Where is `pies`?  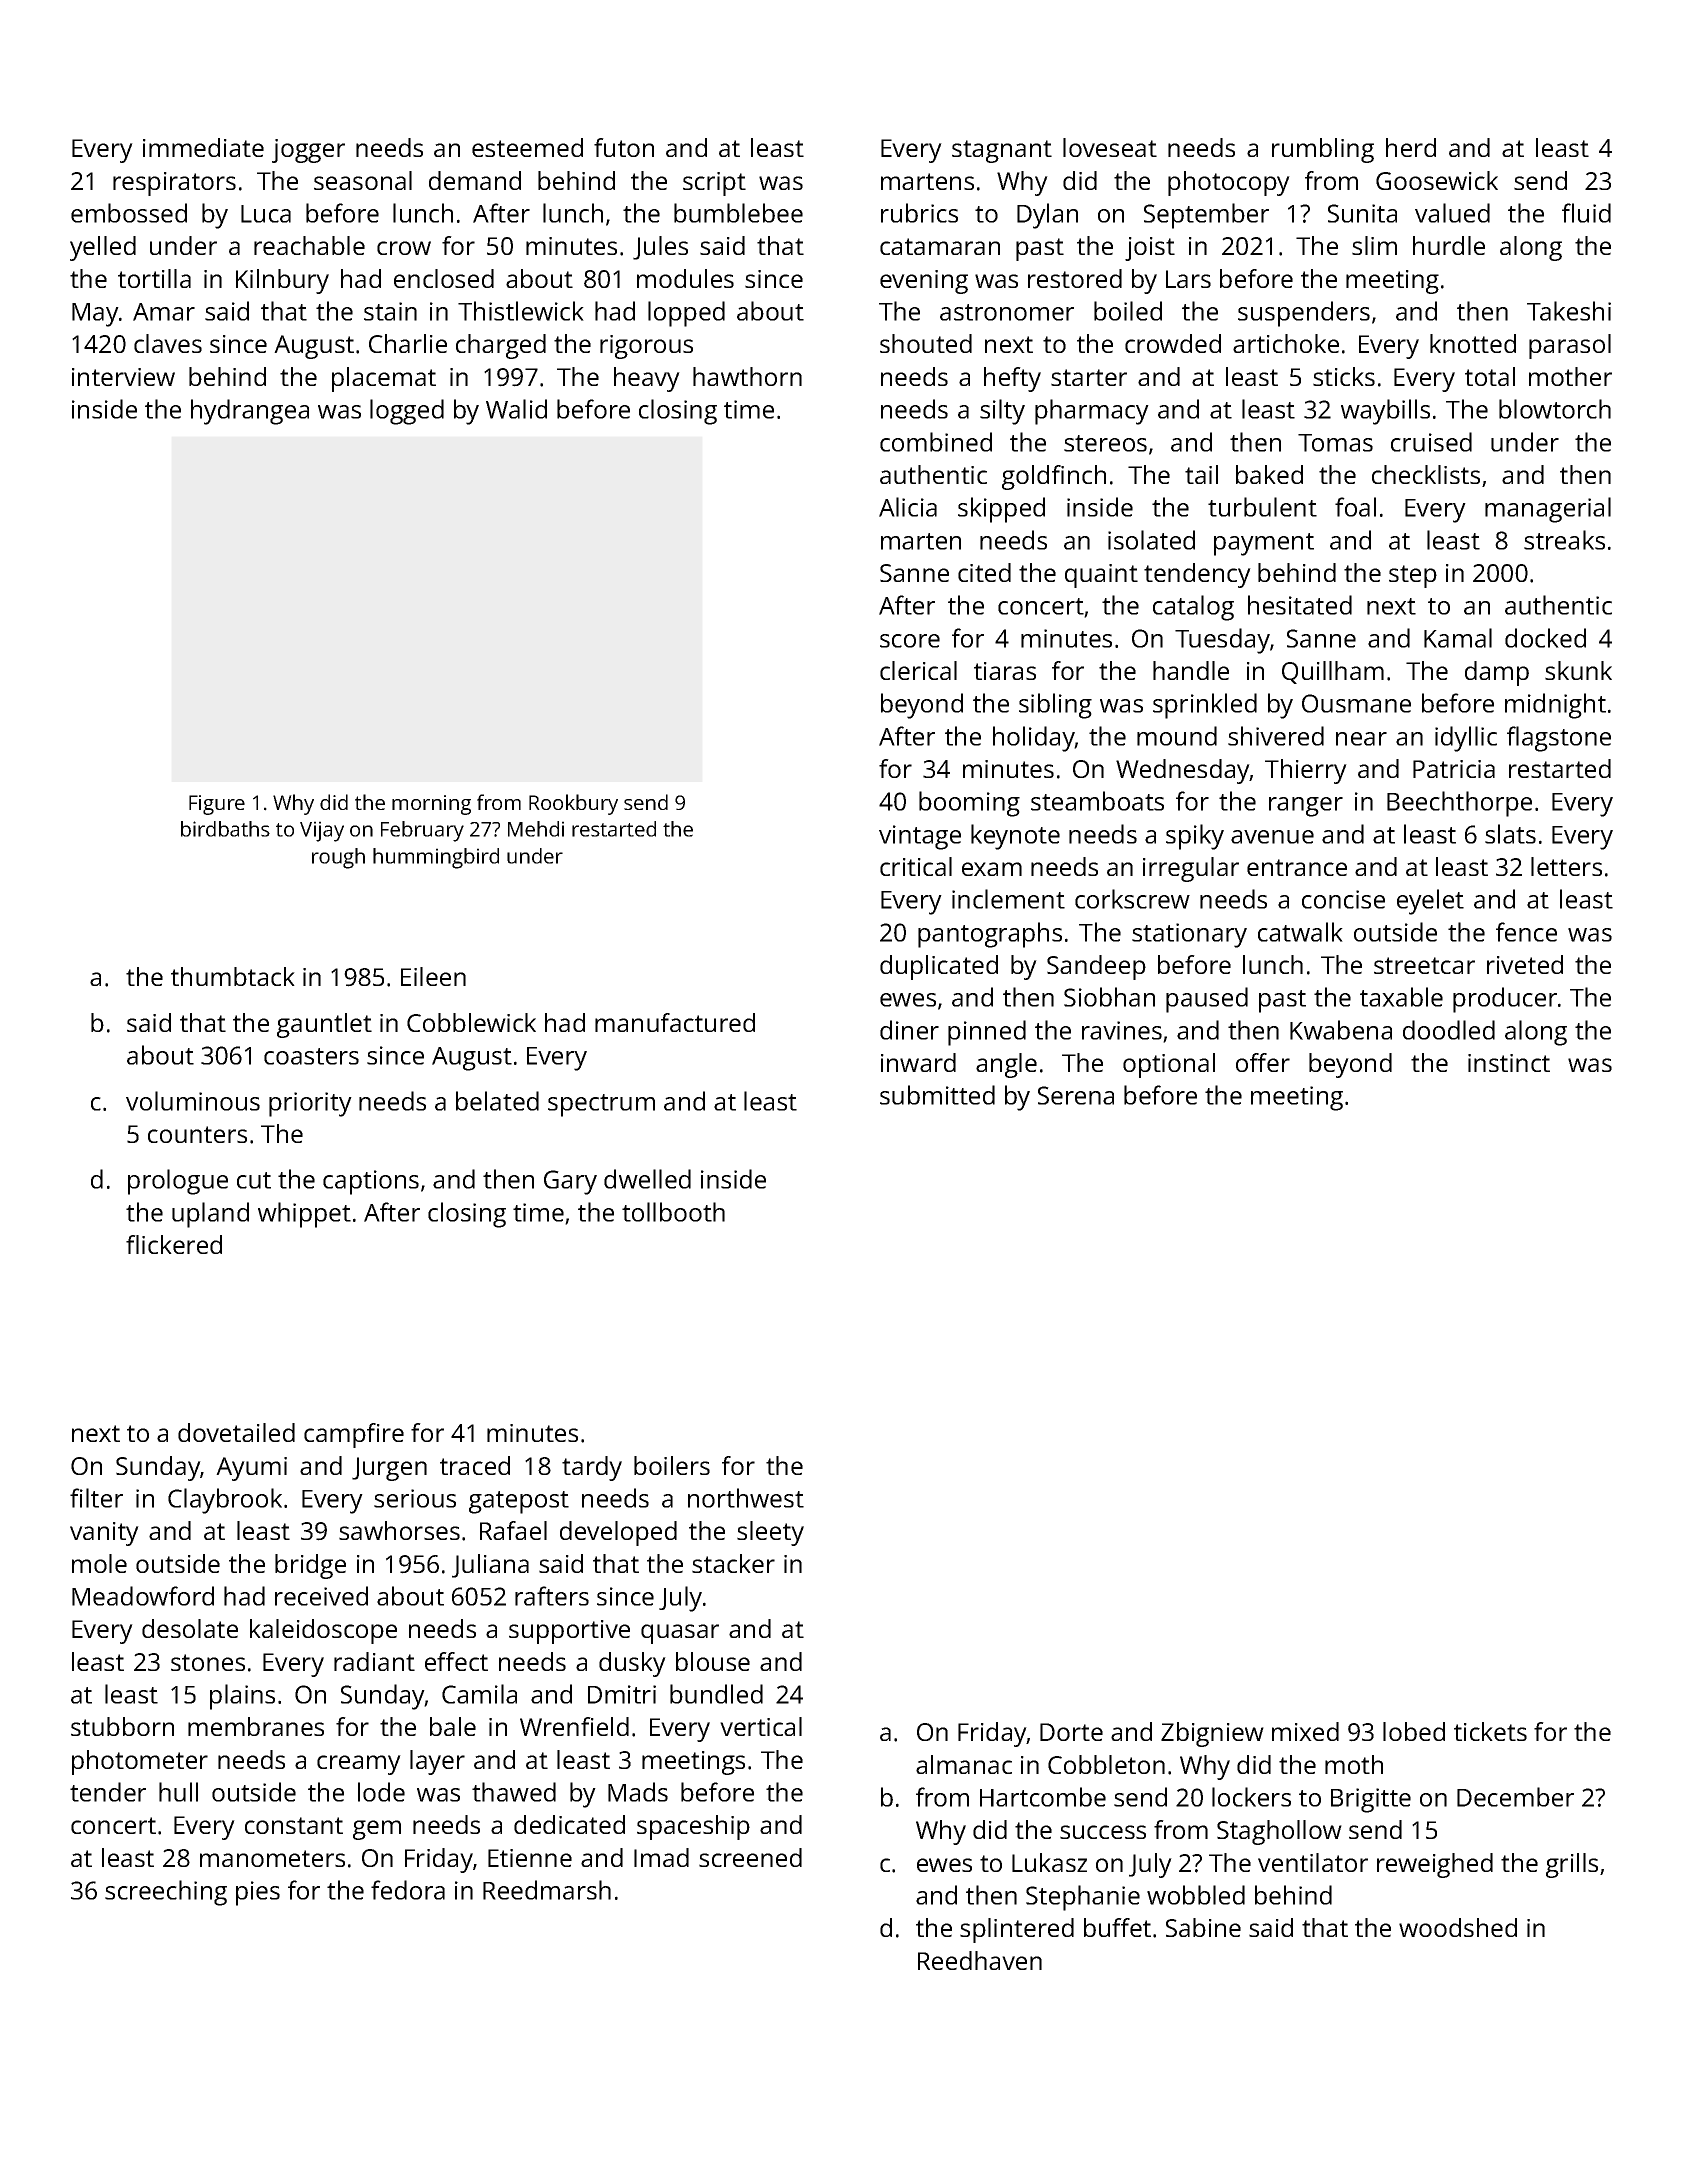
pies is located at coordinates (258, 1893).
